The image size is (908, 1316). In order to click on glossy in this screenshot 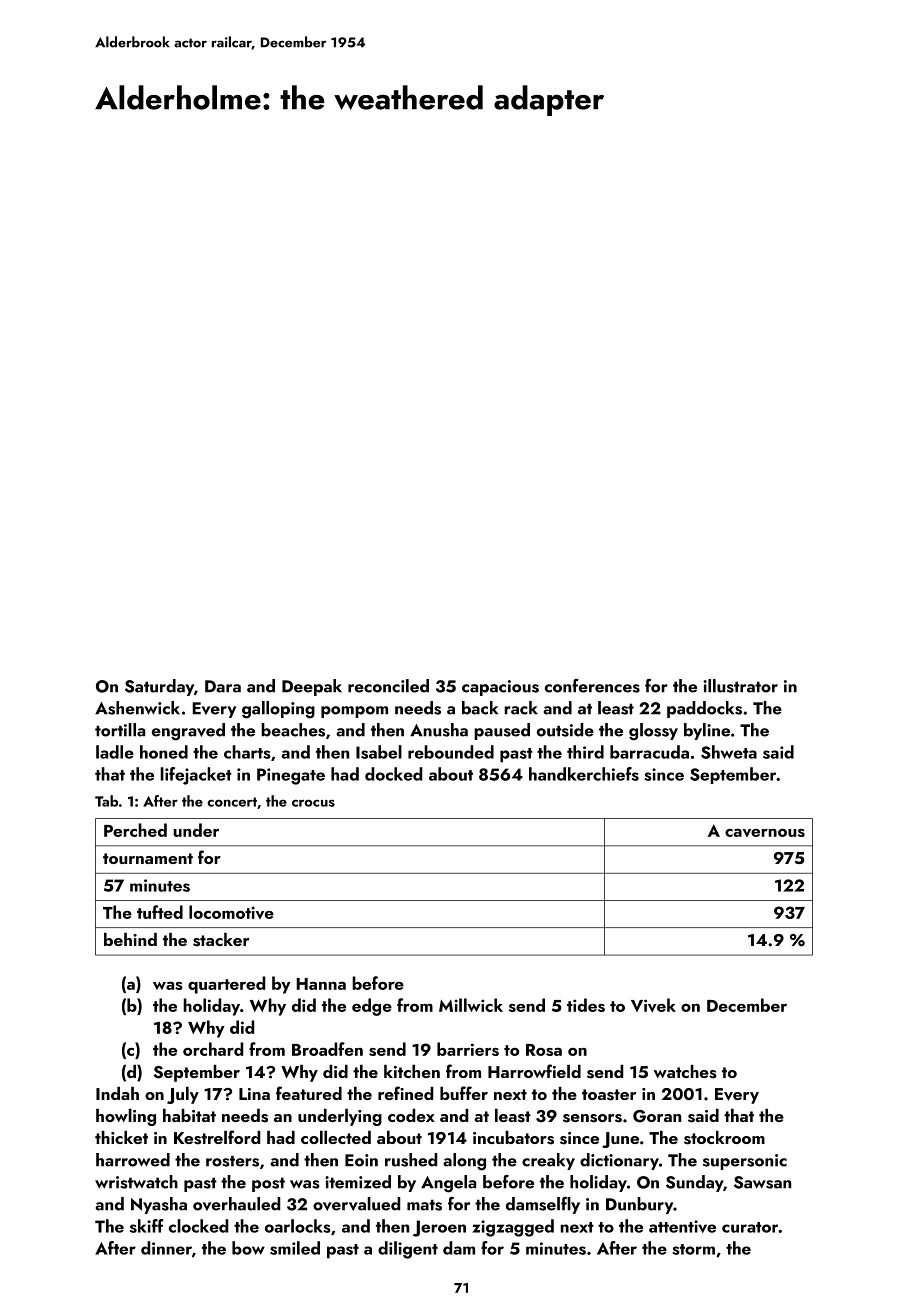, I will do `click(653, 732)`.
